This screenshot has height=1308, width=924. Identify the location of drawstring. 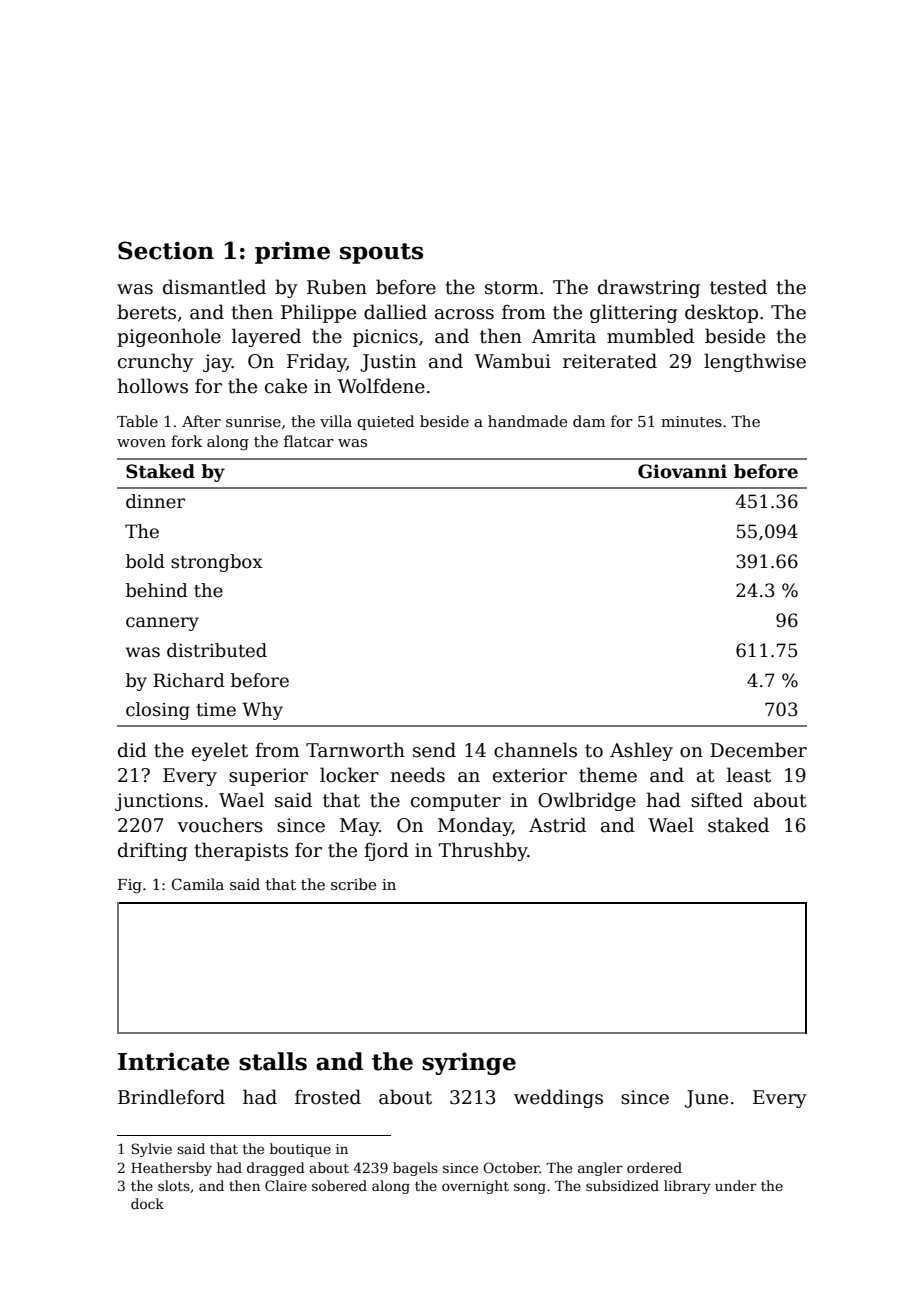
(649, 288).
